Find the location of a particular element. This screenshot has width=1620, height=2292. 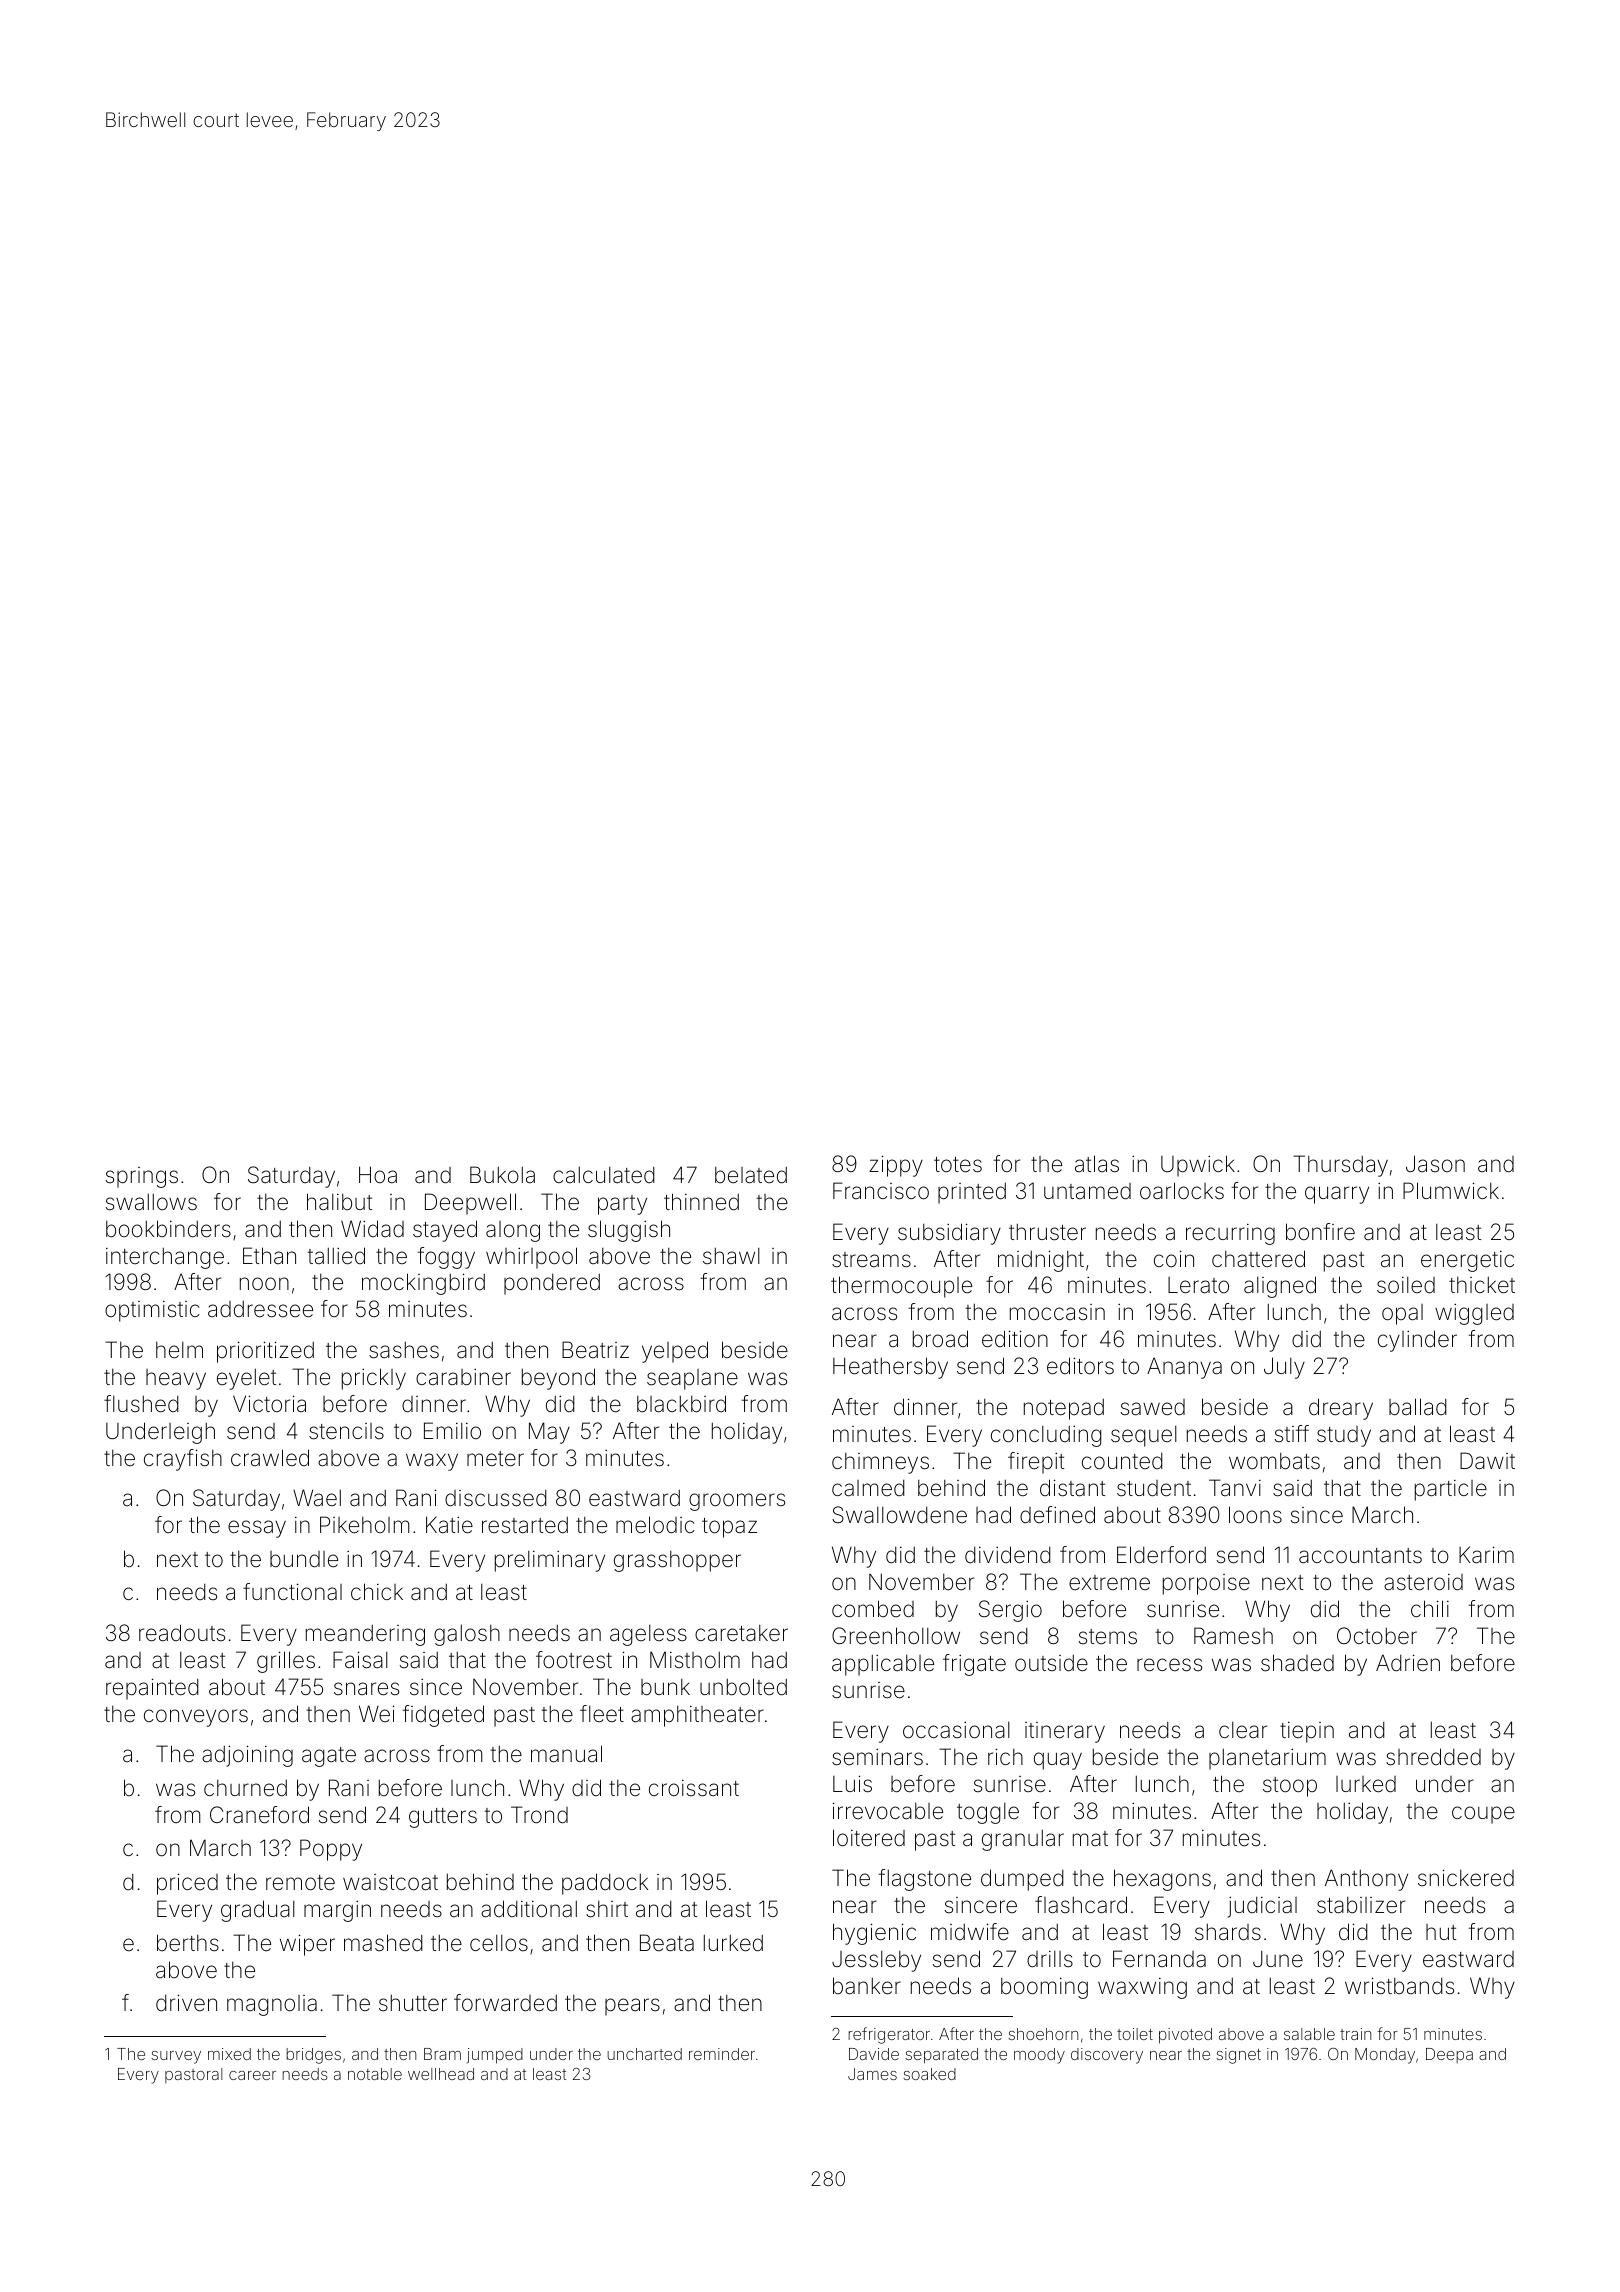

shards is located at coordinates (1228, 1932).
